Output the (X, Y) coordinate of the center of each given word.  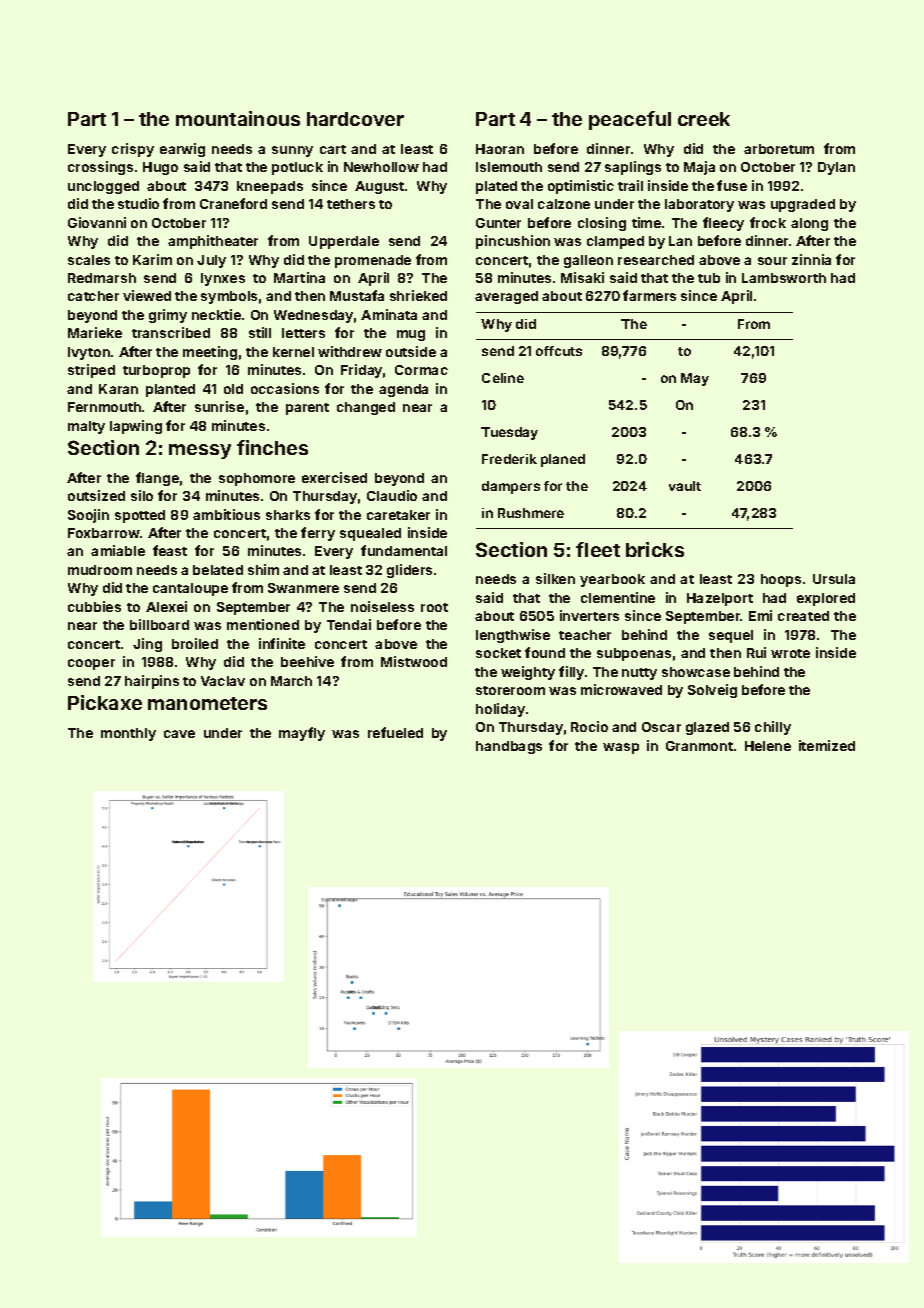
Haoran (500, 149)
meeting (210, 353)
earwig (182, 150)
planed (563, 460)
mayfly (302, 734)
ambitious (226, 514)
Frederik (509, 459)
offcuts (559, 351)
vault (685, 486)
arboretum (779, 149)
